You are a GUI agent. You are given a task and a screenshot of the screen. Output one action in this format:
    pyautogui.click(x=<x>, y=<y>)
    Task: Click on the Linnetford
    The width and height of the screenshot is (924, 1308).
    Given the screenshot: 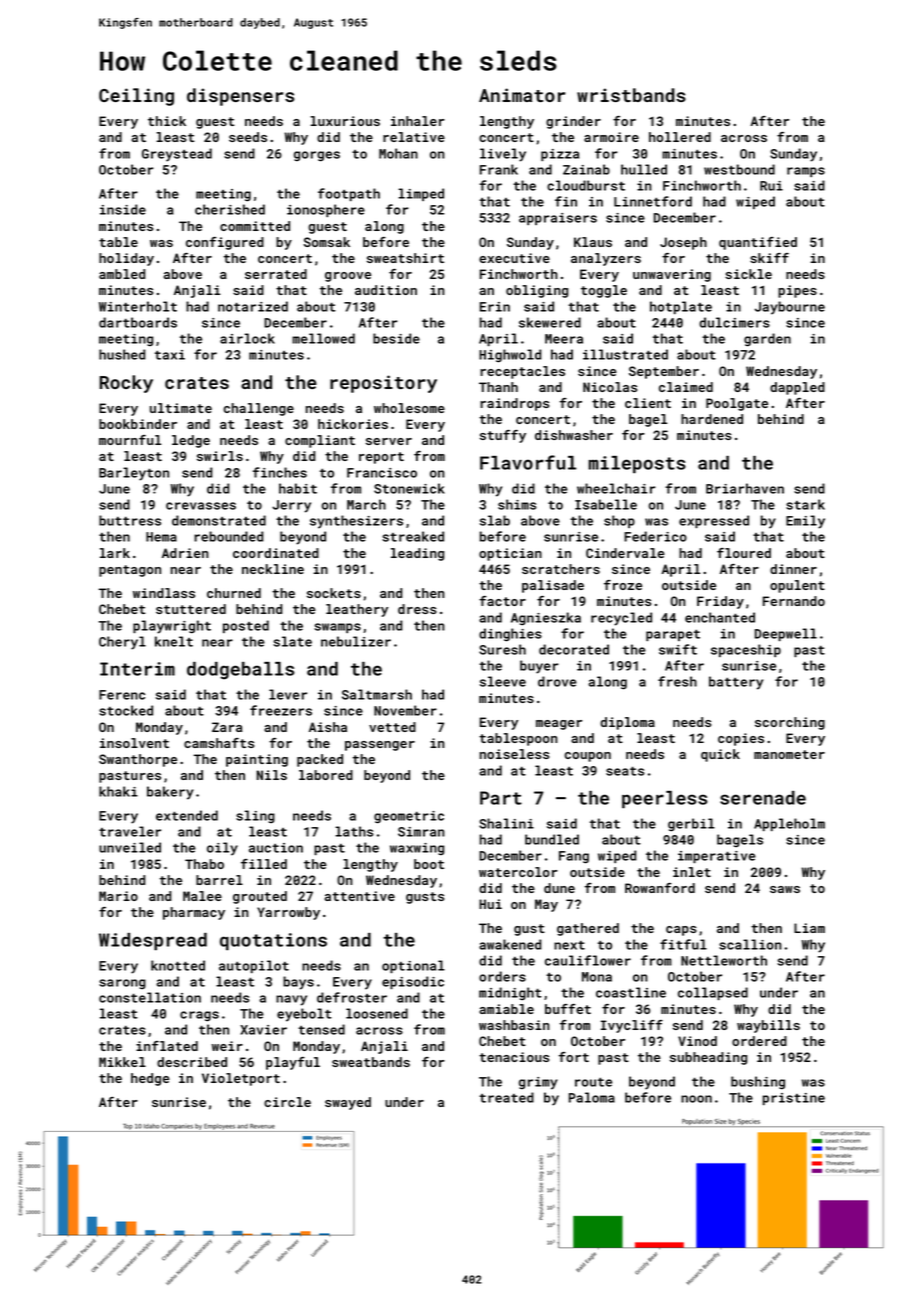 What is the action you would take?
    pyautogui.click(x=653, y=201)
